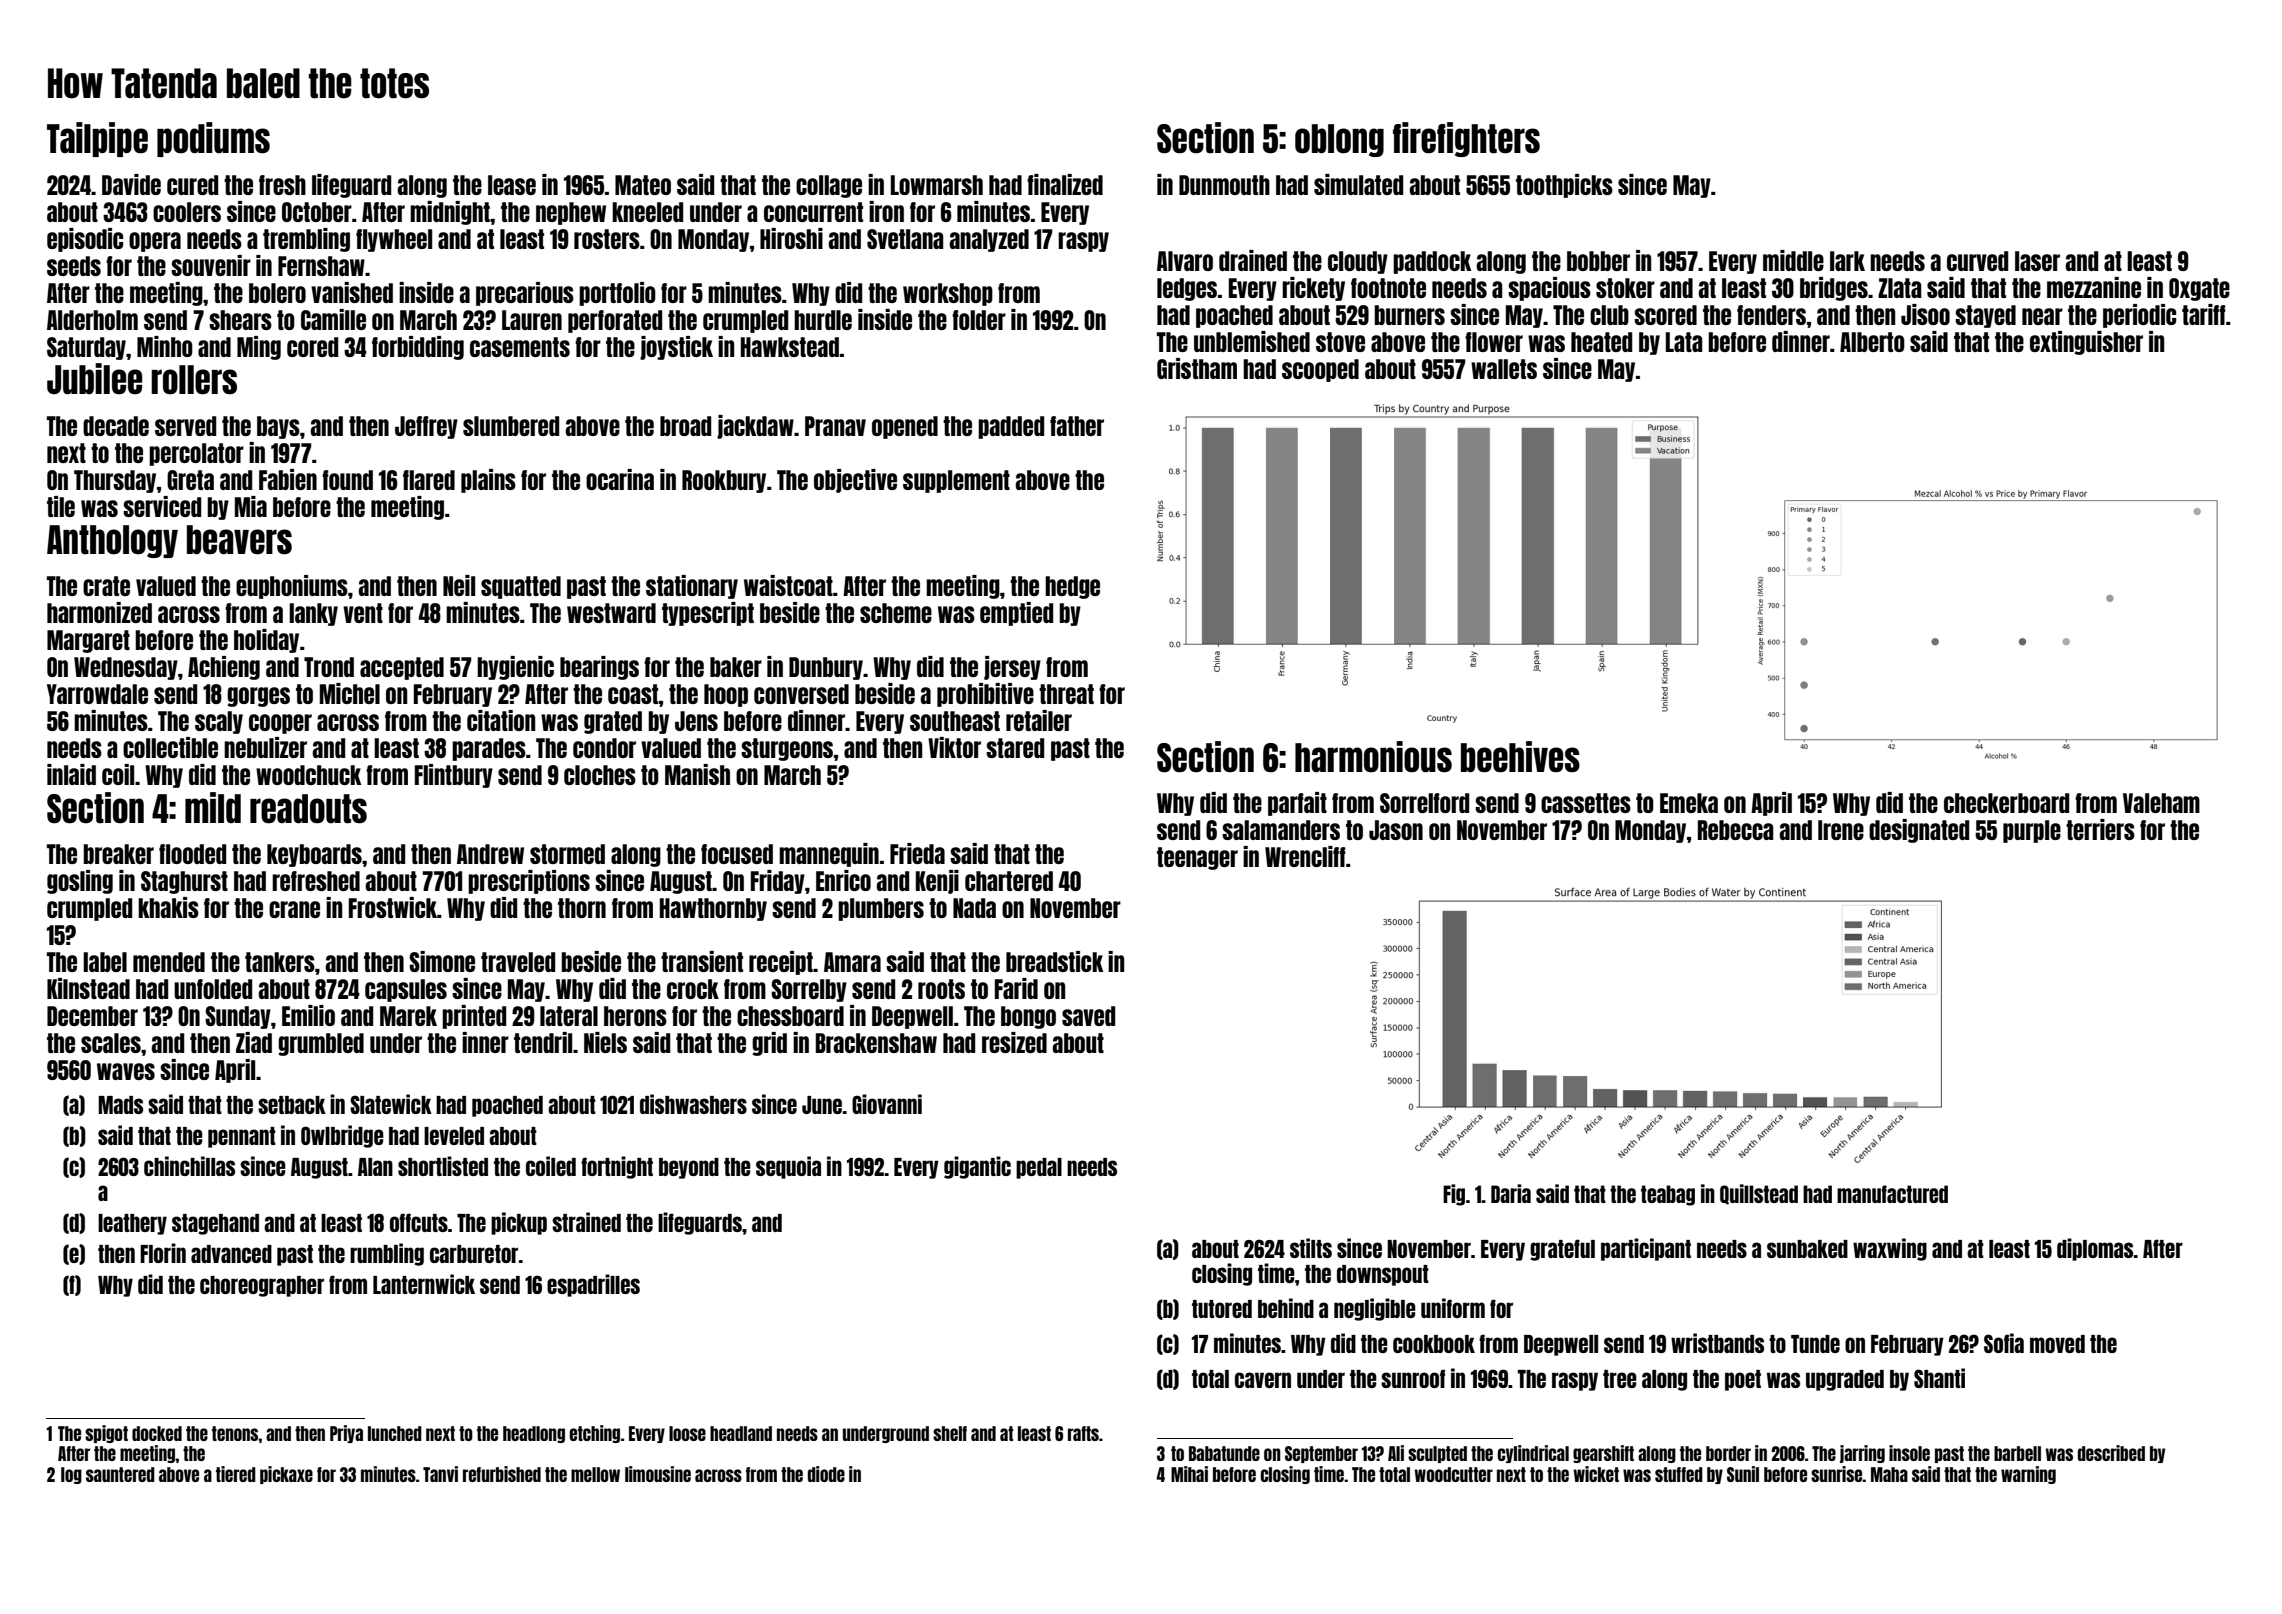  Describe the element at coordinates (1466, 139) in the screenshot. I see `firefighters` at that location.
